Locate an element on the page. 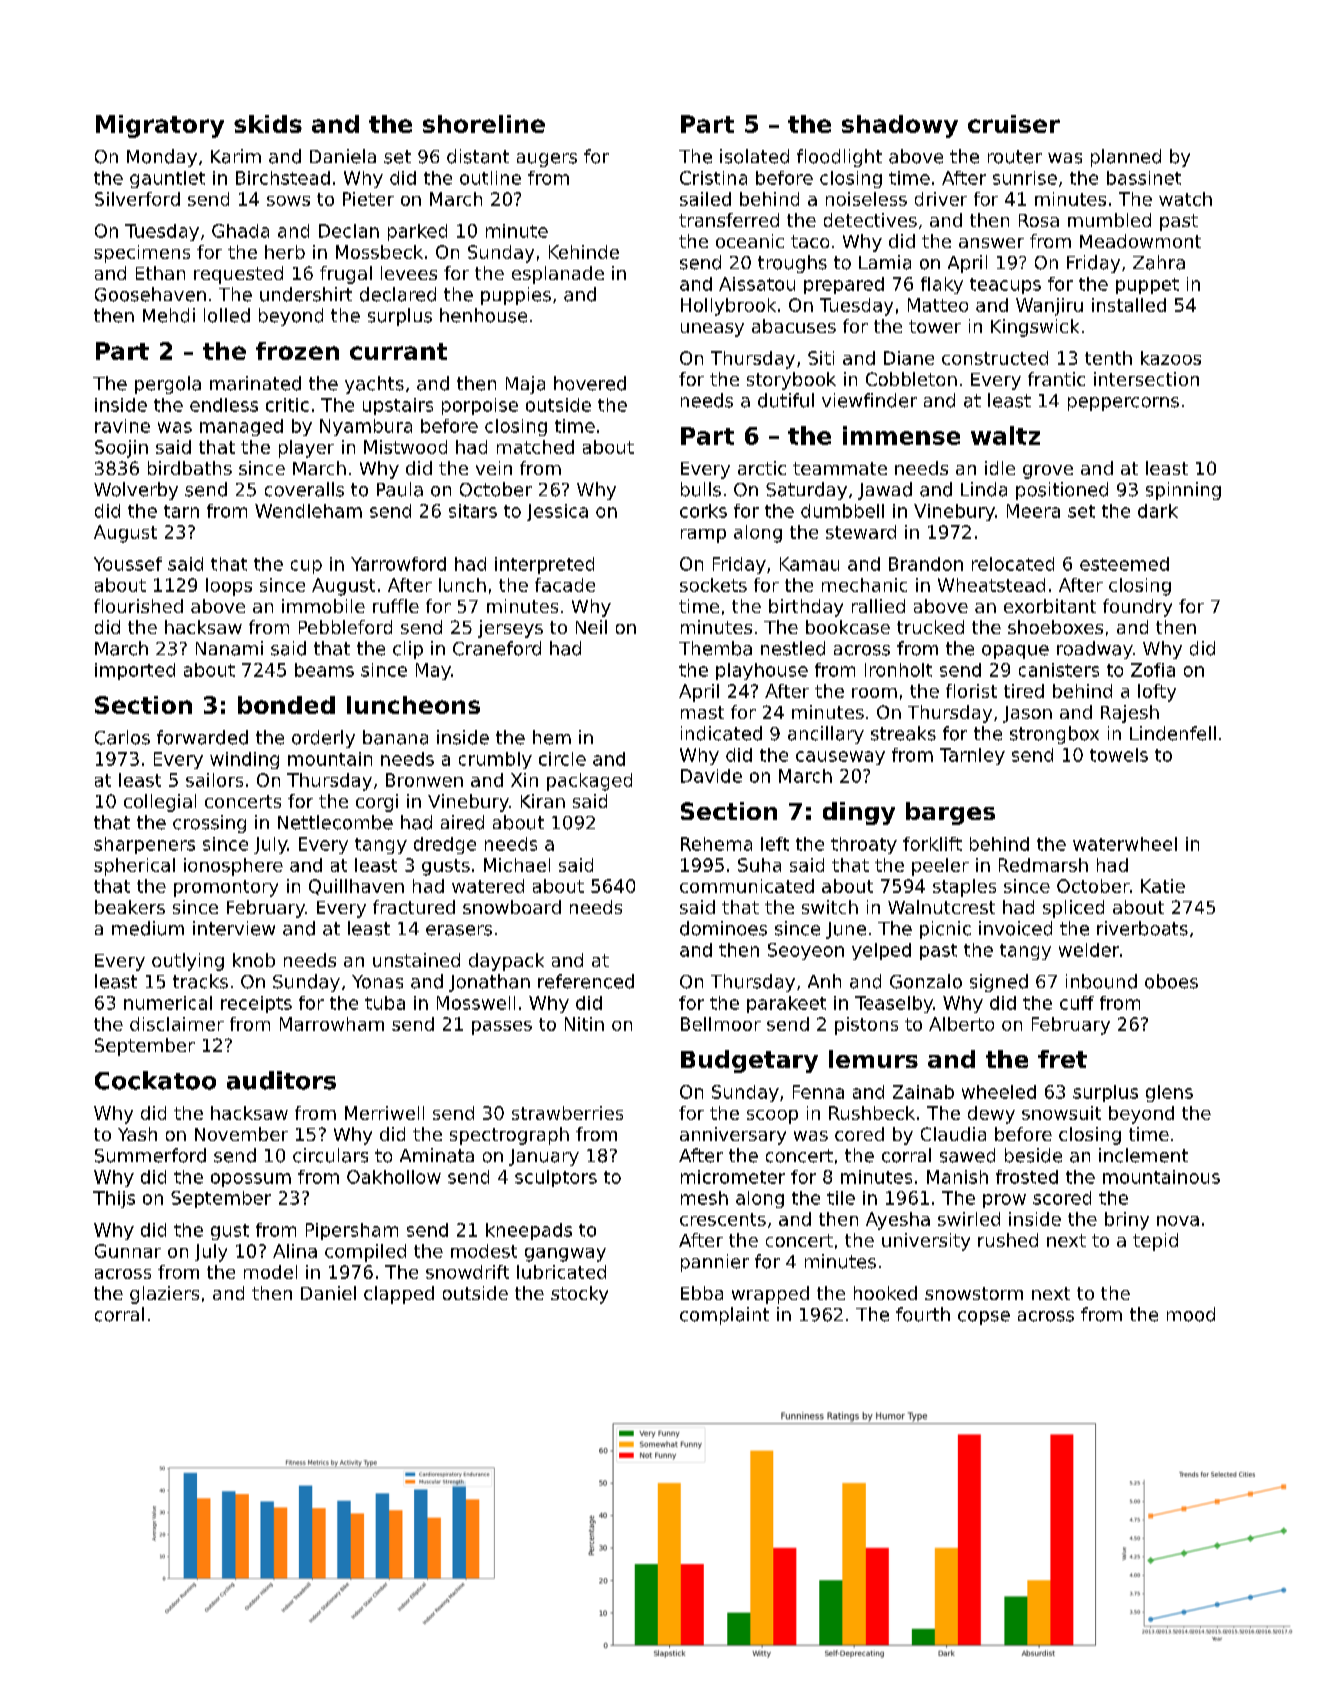 This image has height=1704, width=1317. ancillary is located at coordinates (826, 735).
